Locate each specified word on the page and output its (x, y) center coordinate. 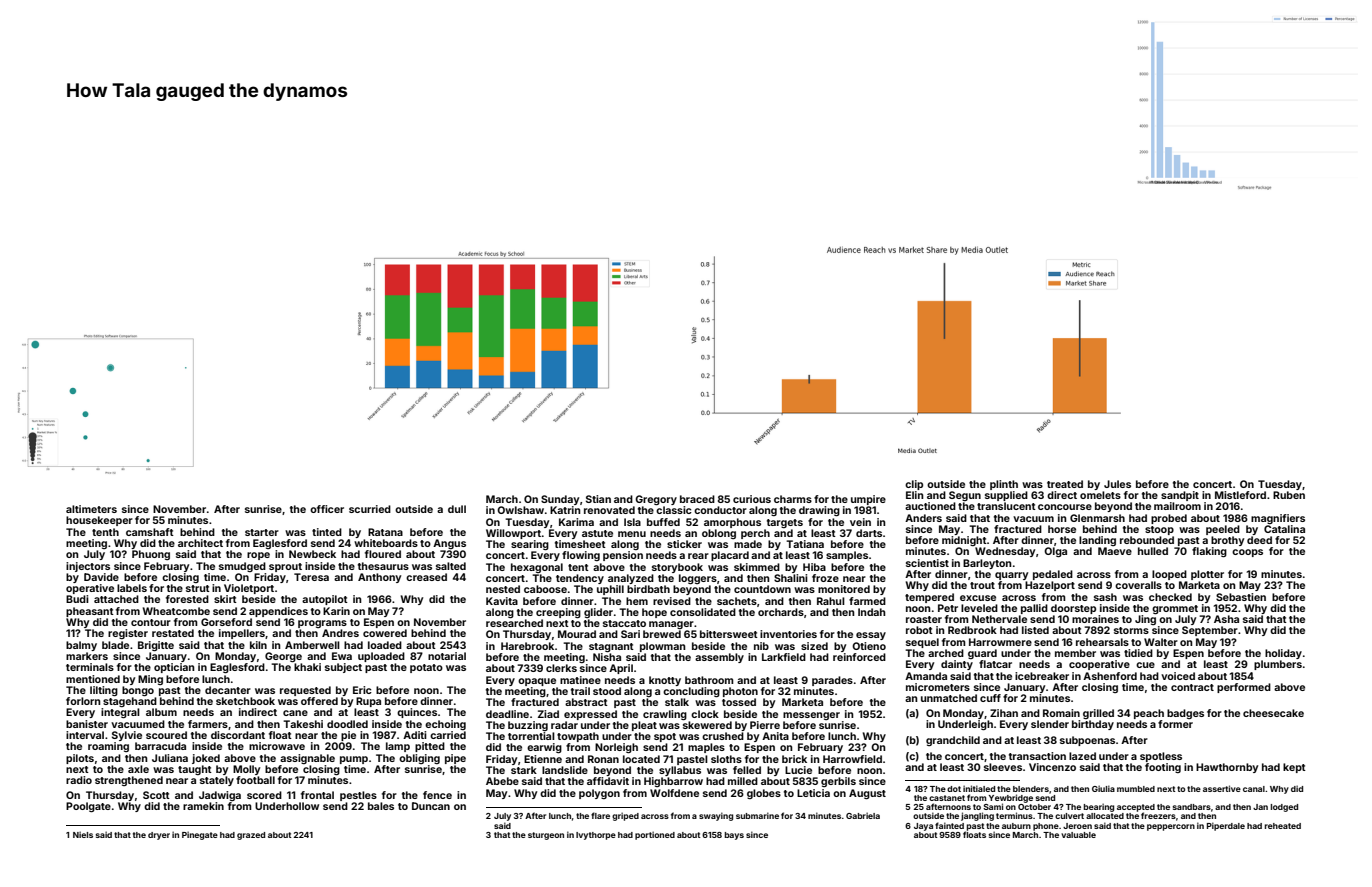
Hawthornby (1227, 768)
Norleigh (616, 748)
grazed (251, 836)
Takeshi (303, 724)
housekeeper (99, 521)
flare (600, 815)
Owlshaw (520, 510)
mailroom (1177, 506)
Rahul (831, 601)
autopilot (325, 600)
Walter (1161, 642)
